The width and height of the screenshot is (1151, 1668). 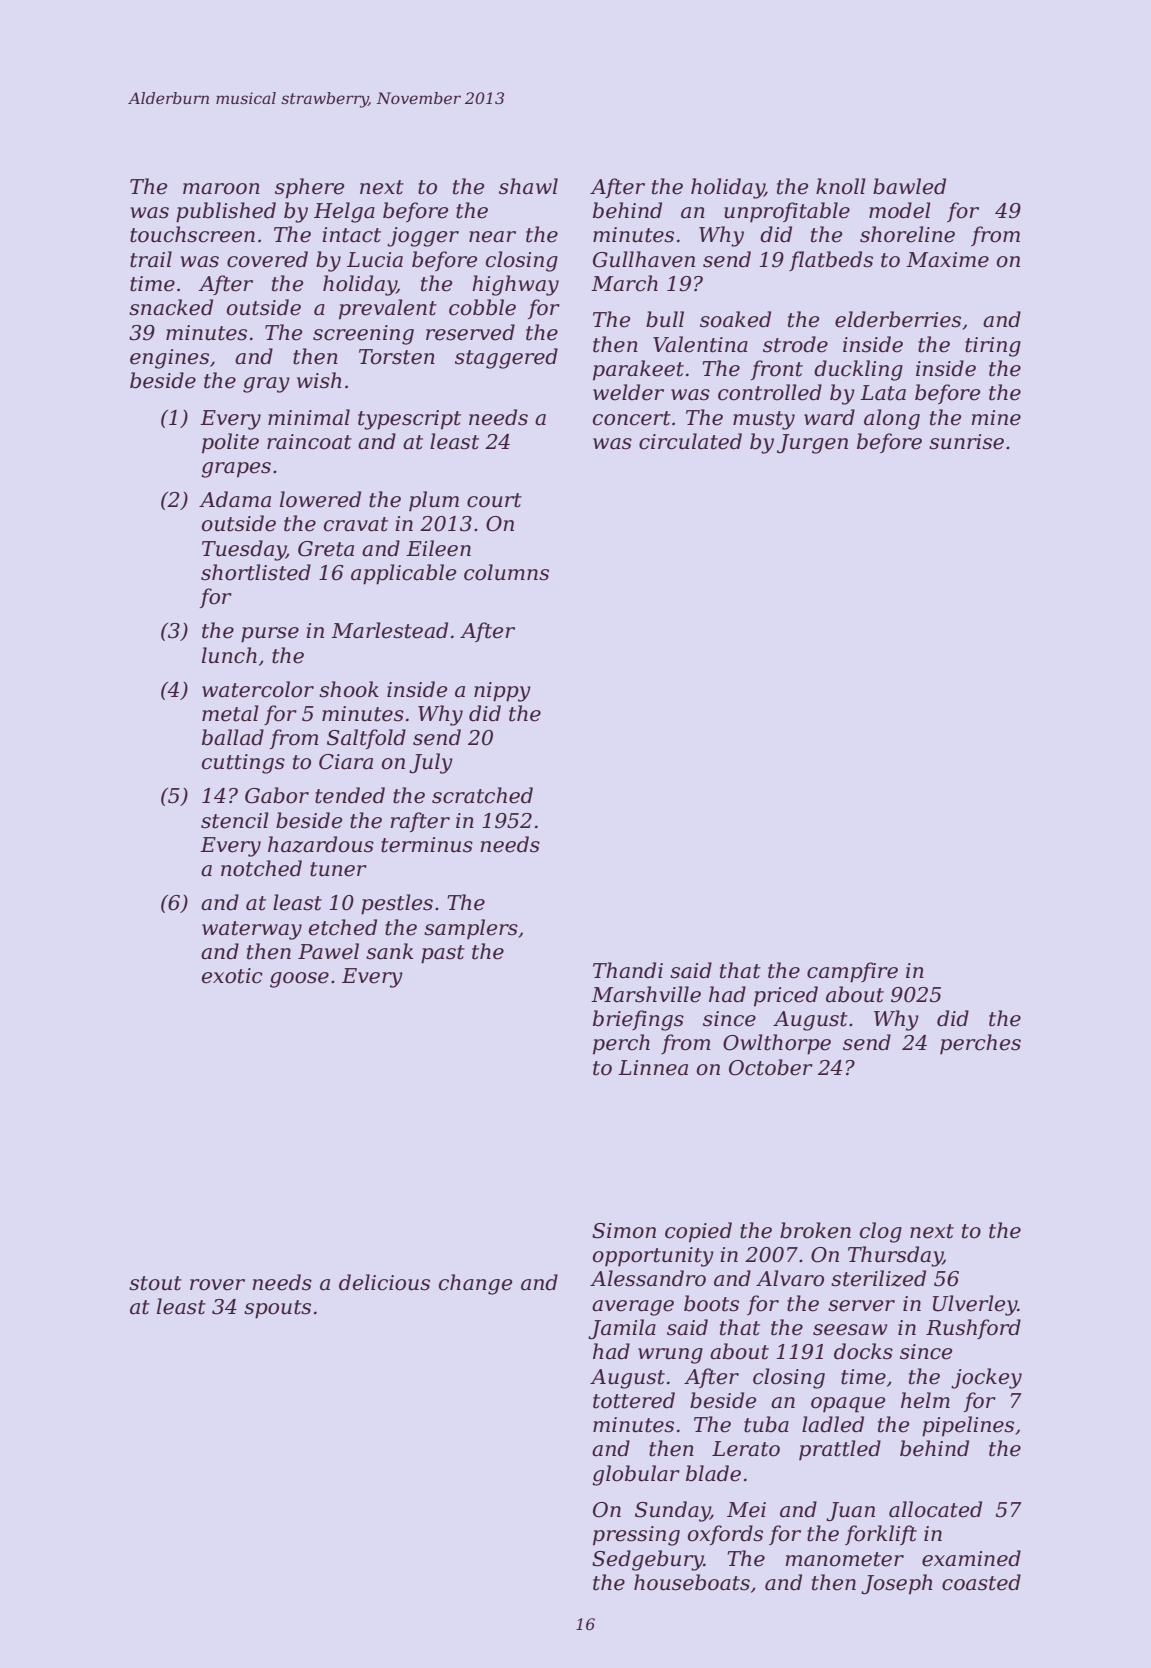 I want to click on soaked, so click(x=735, y=319).
